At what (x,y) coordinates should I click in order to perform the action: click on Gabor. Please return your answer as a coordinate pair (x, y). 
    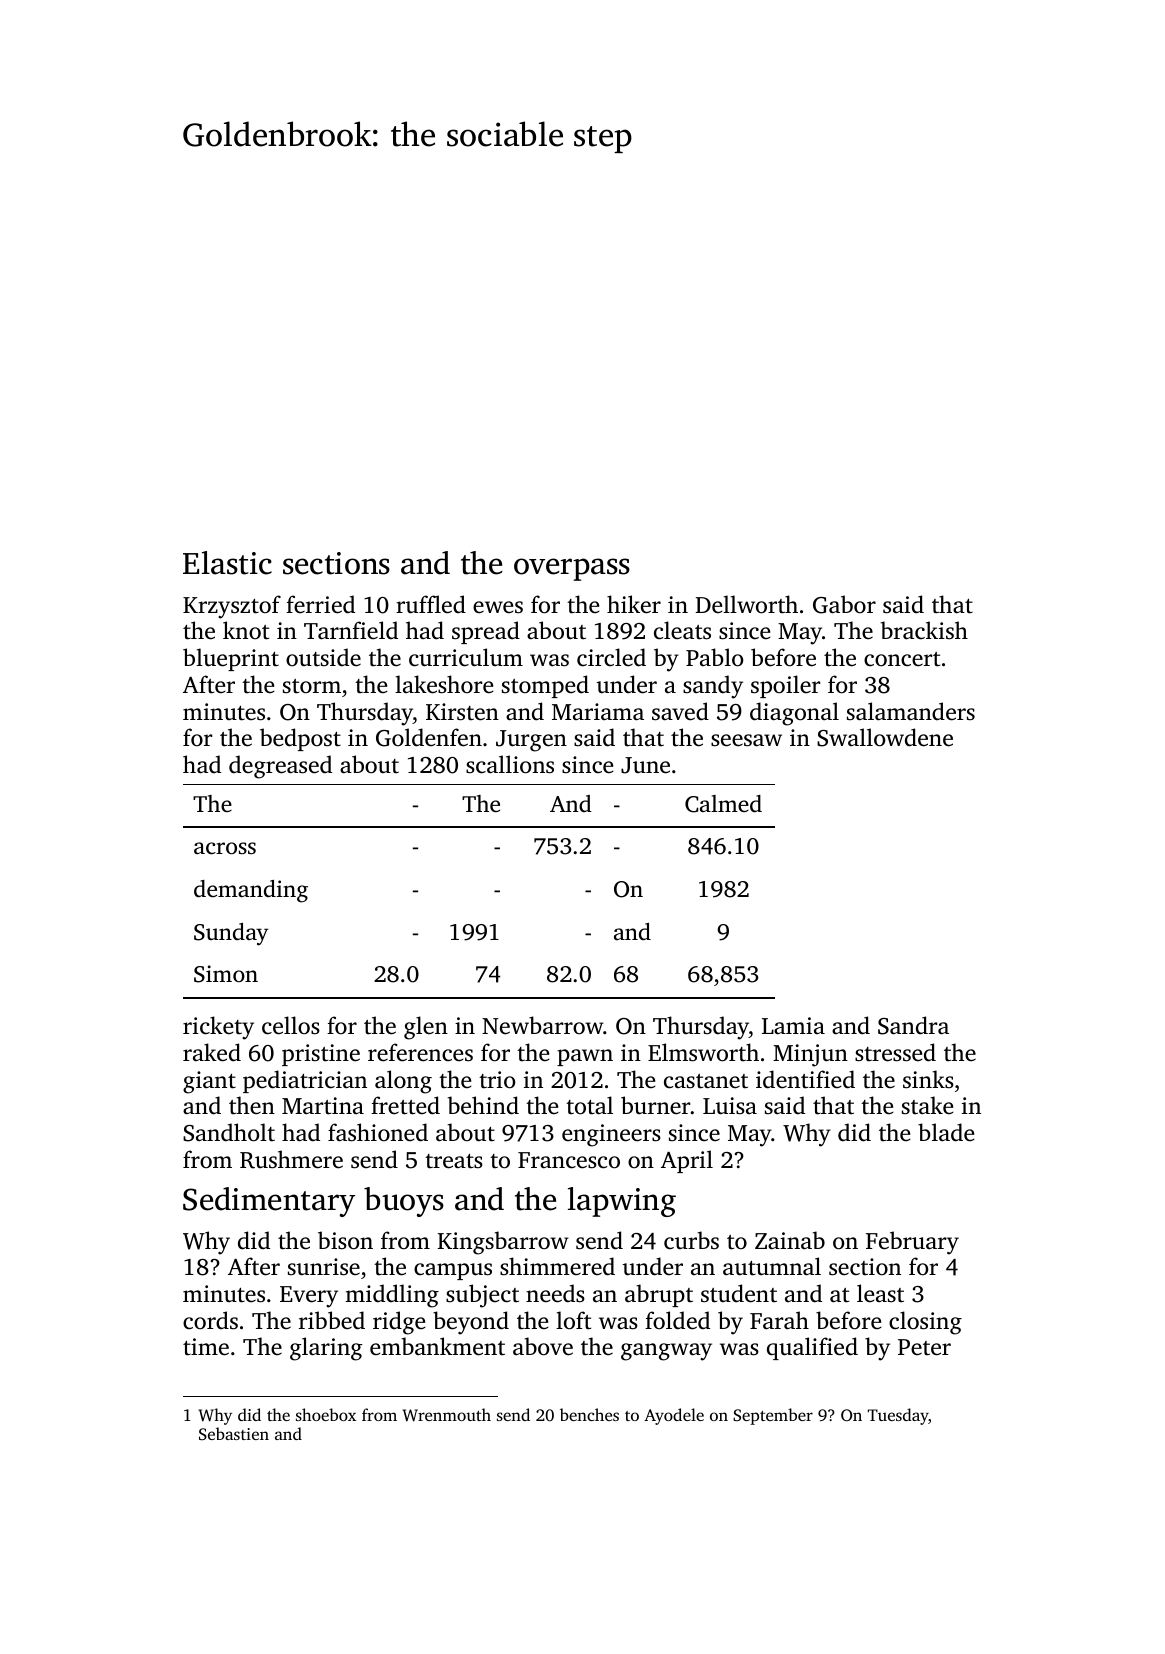
    Looking at the image, I should click on (844, 604).
